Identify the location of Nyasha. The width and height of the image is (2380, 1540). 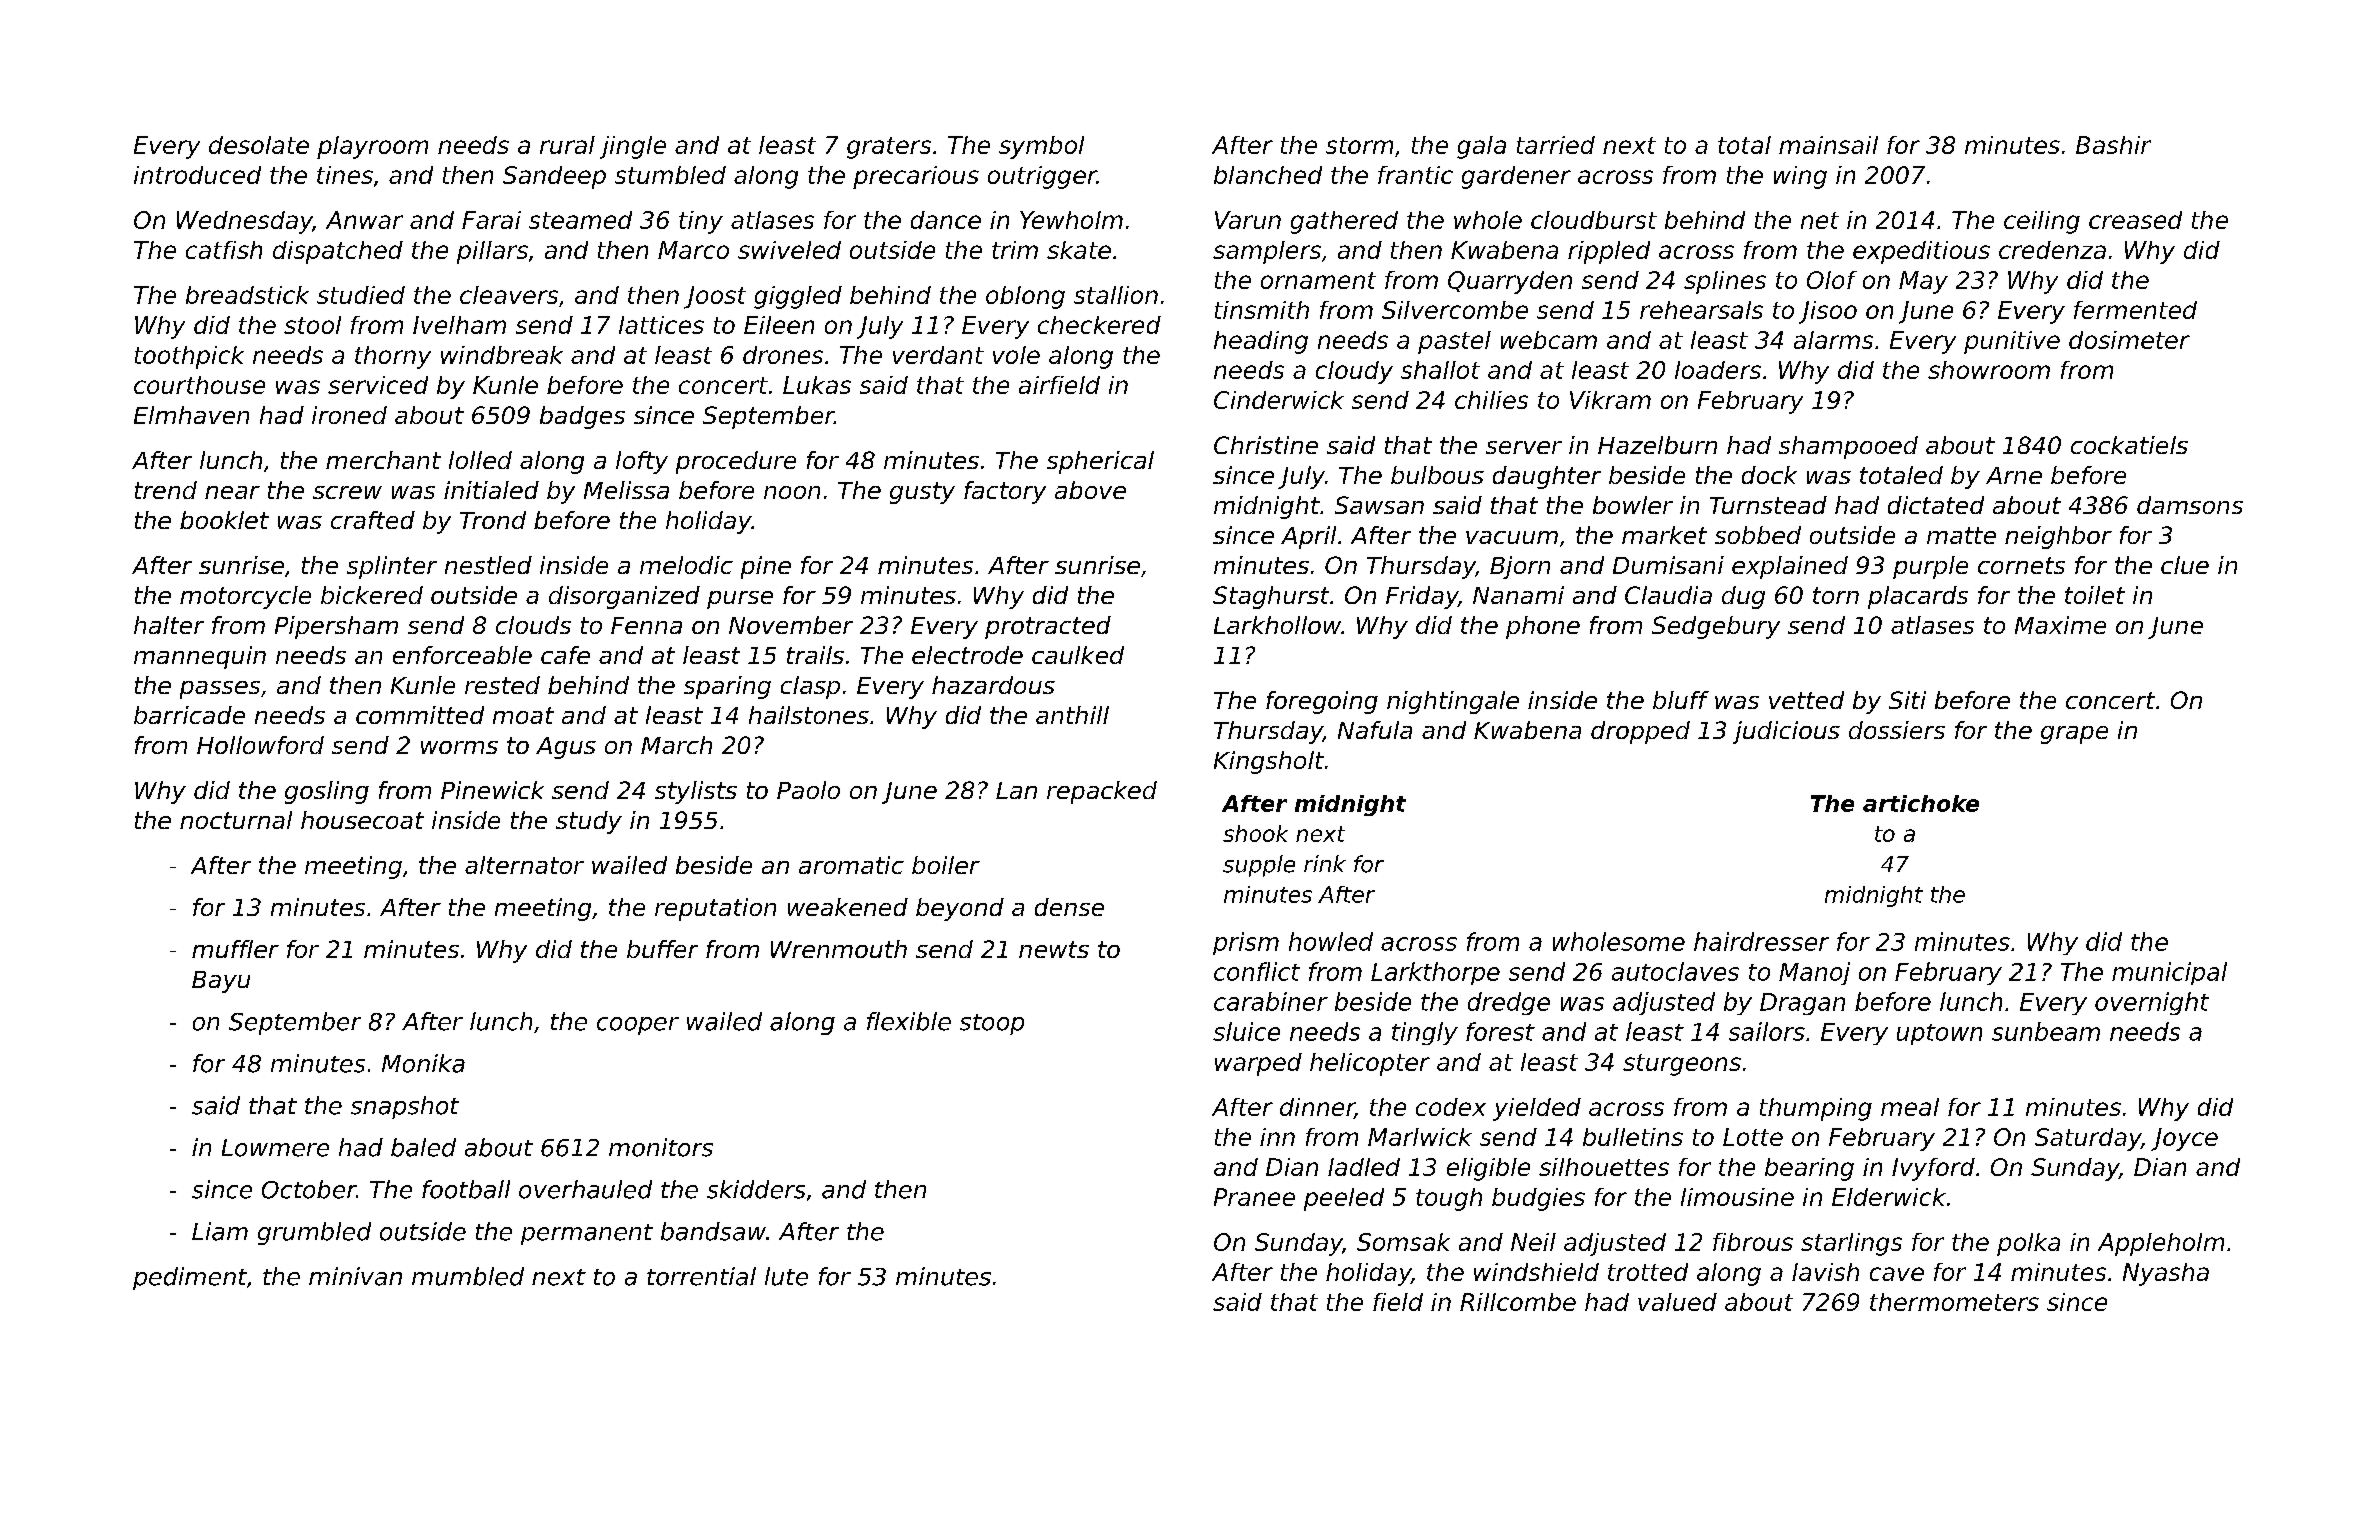
(2166, 1274).
